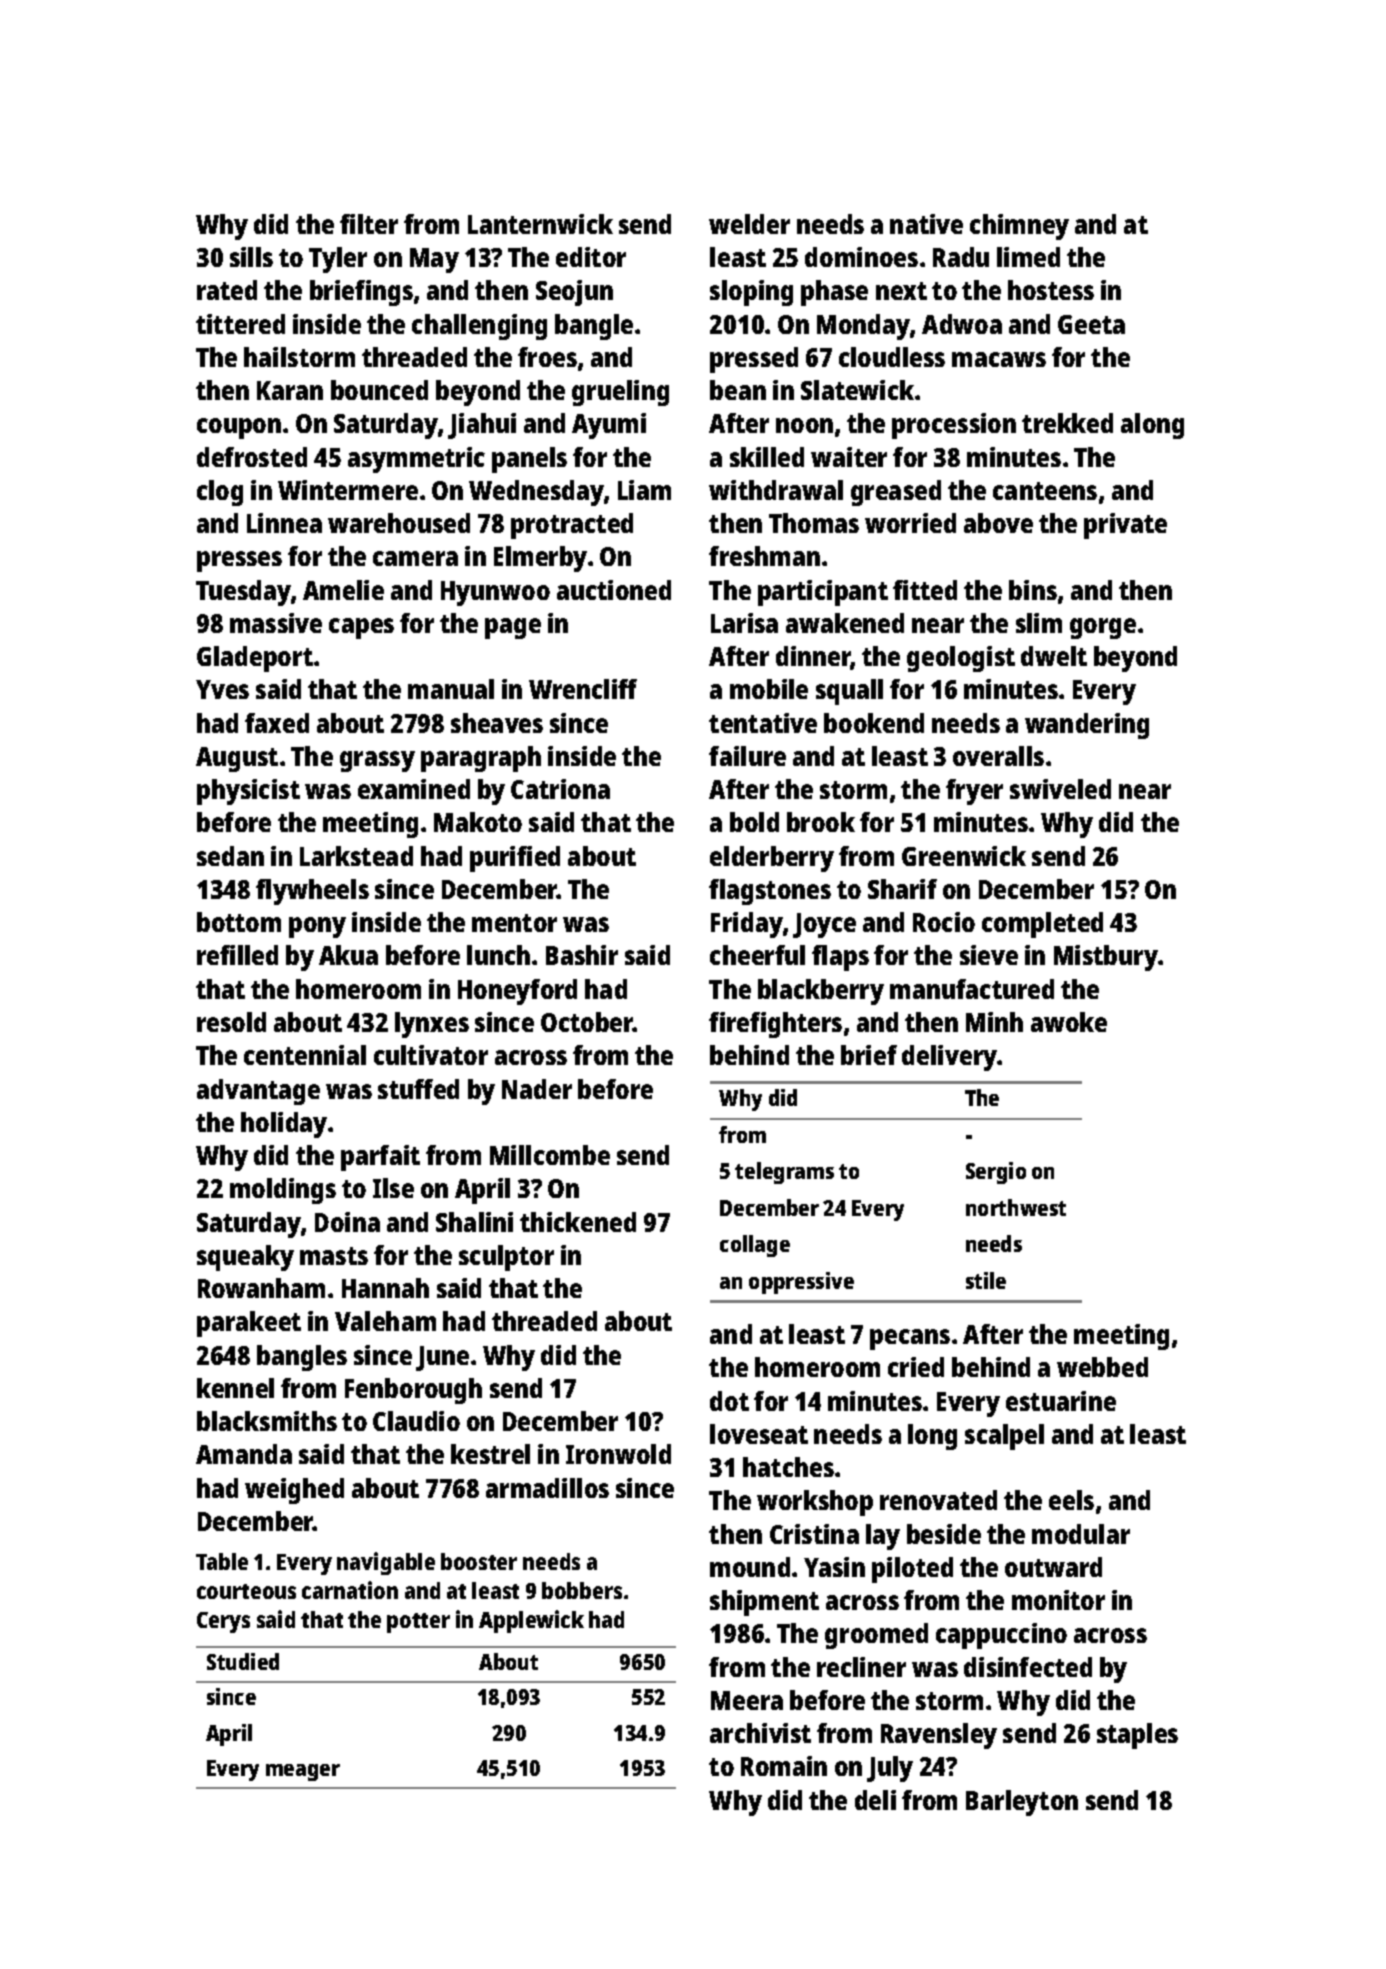 The image size is (1386, 1969). I want to click on meager, so click(303, 1772).
